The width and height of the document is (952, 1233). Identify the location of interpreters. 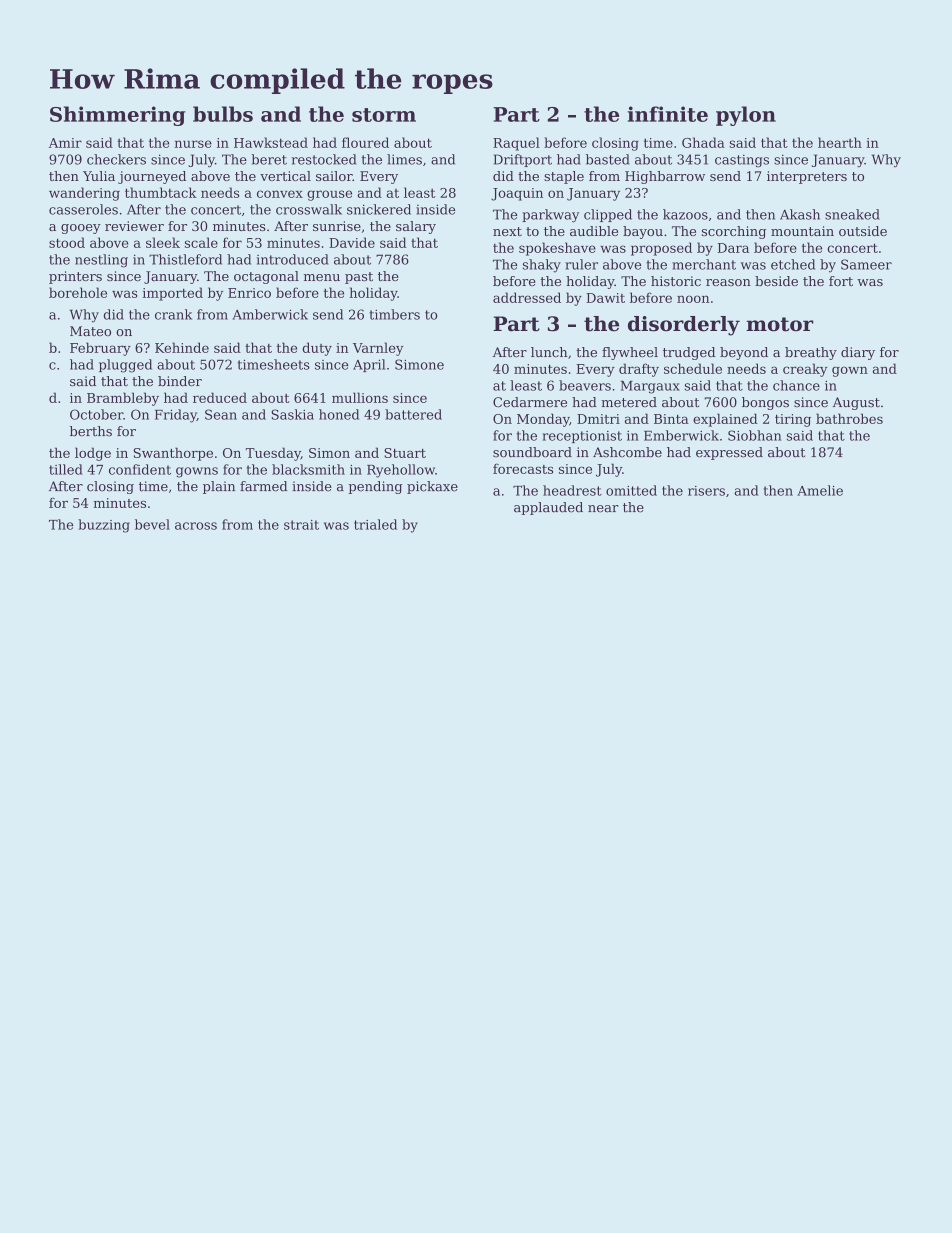
(807, 177).
